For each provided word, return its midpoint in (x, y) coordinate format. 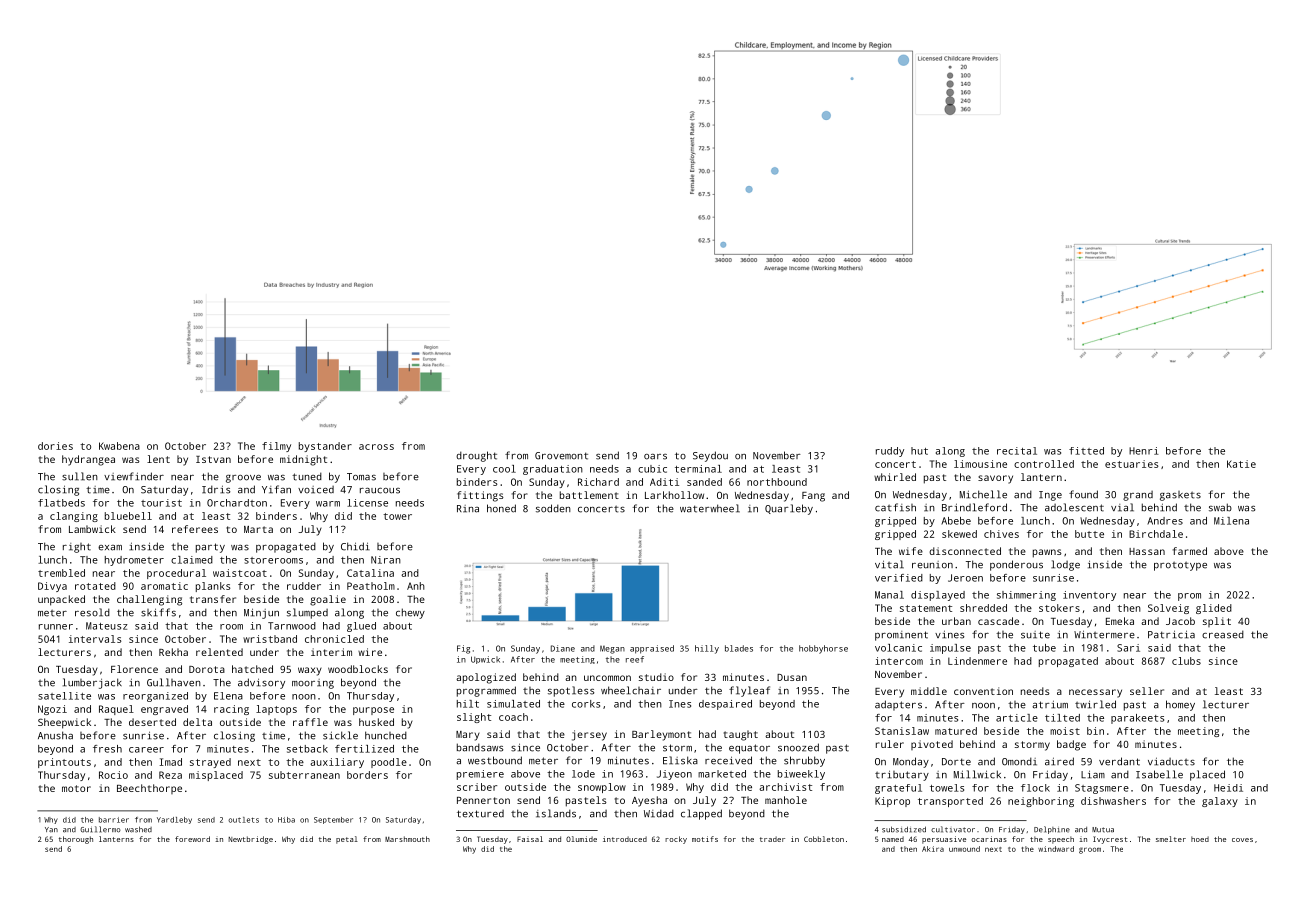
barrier (114, 820)
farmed (1190, 551)
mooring (313, 684)
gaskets (1180, 496)
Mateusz (107, 626)
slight (474, 718)
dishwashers (1113, 801)
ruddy (890, 452)
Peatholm (371, 586)
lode (583, 774)
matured (956, 731)
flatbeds (61, 503)
